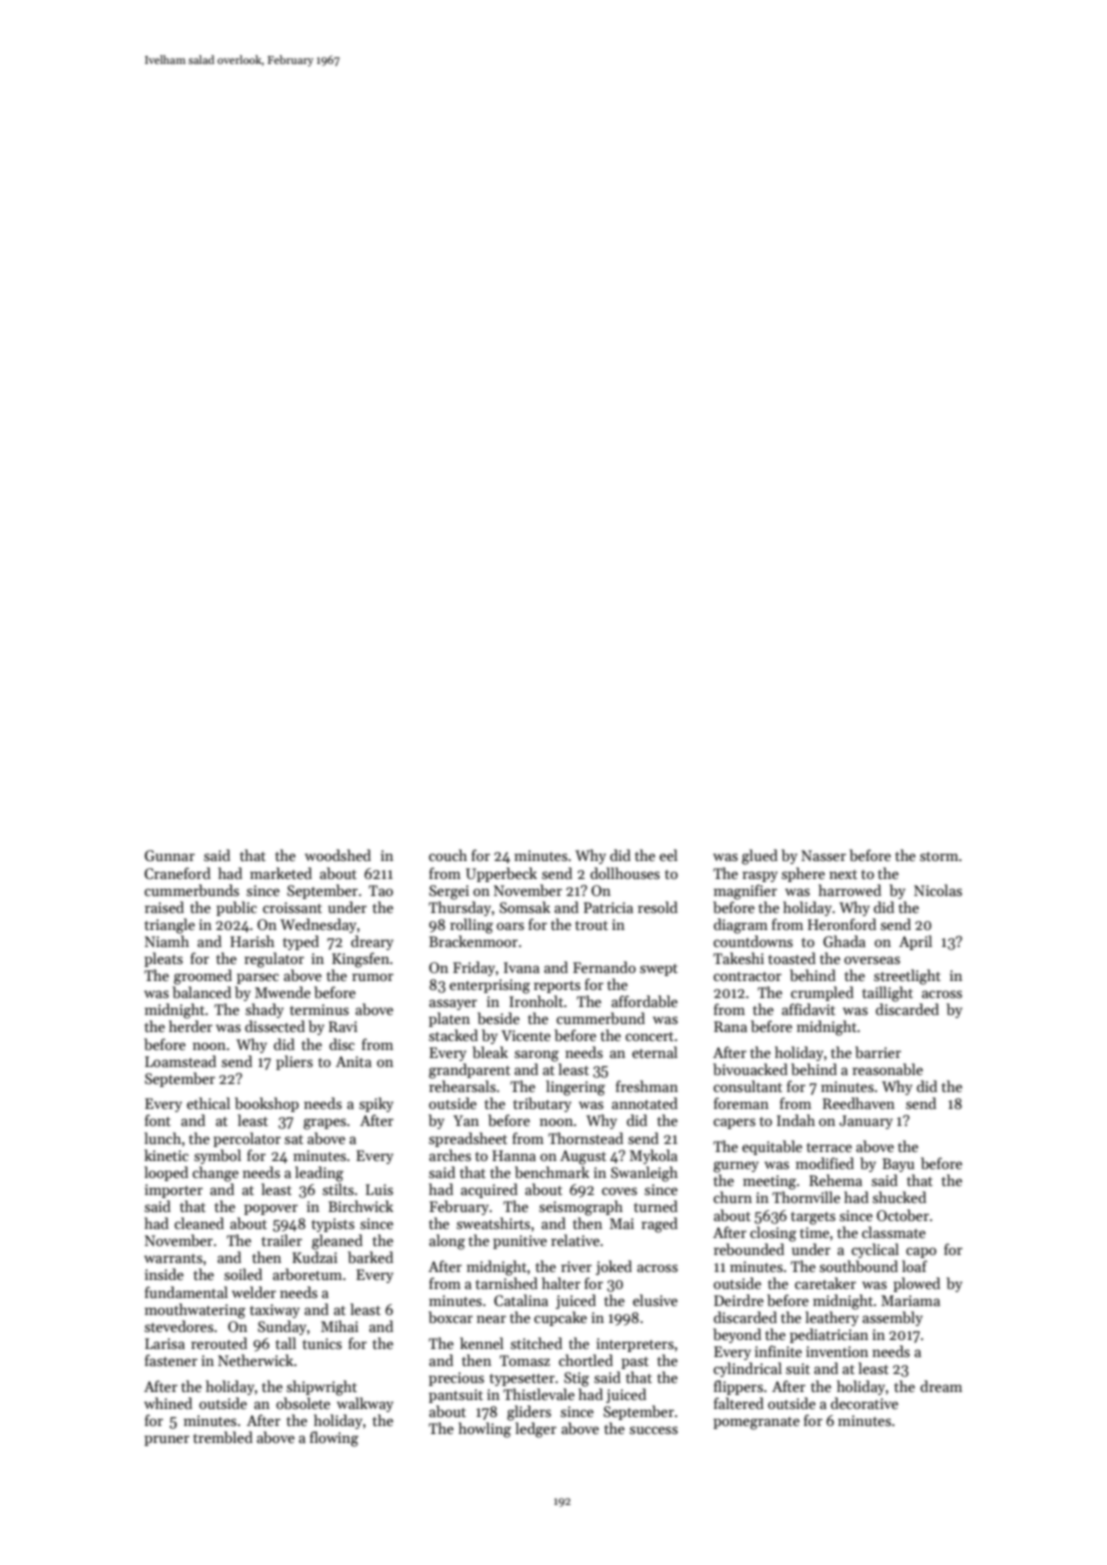 The image size is (1107, 1565). What do you see at coordinates (174, 1191) in the screenshot?
I see `importer` at bounding box center [174, 1191].
